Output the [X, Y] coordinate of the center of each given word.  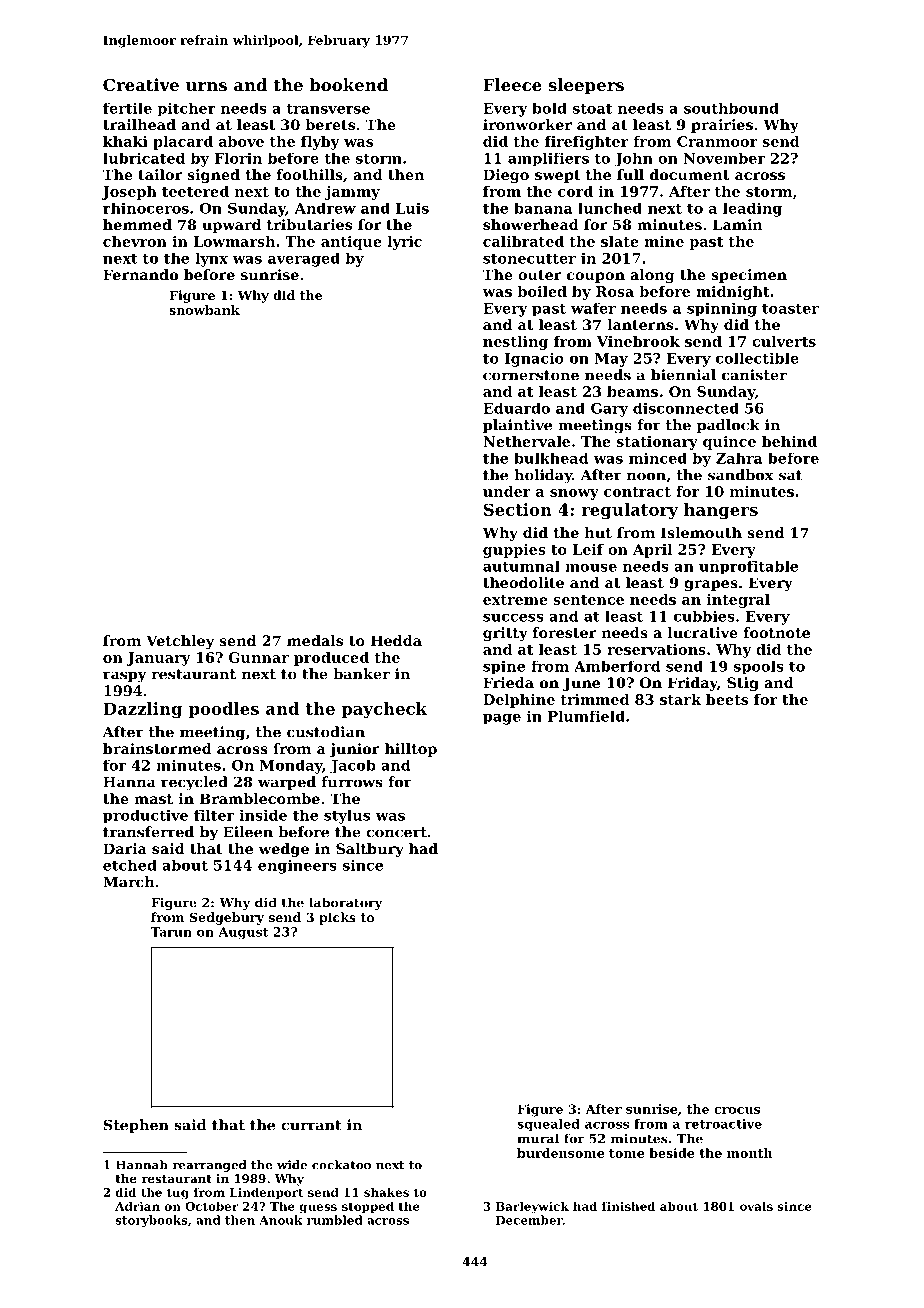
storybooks [151, 1221]
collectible [757, 358]
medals [315, 640]
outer [540, 275]
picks [337, 918]
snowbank [204, 310]
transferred [148, 832]
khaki [125, 141]
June [581, 684]
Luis [412, 208]
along [652, 276]
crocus [737, 1110]
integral [738, 601]
